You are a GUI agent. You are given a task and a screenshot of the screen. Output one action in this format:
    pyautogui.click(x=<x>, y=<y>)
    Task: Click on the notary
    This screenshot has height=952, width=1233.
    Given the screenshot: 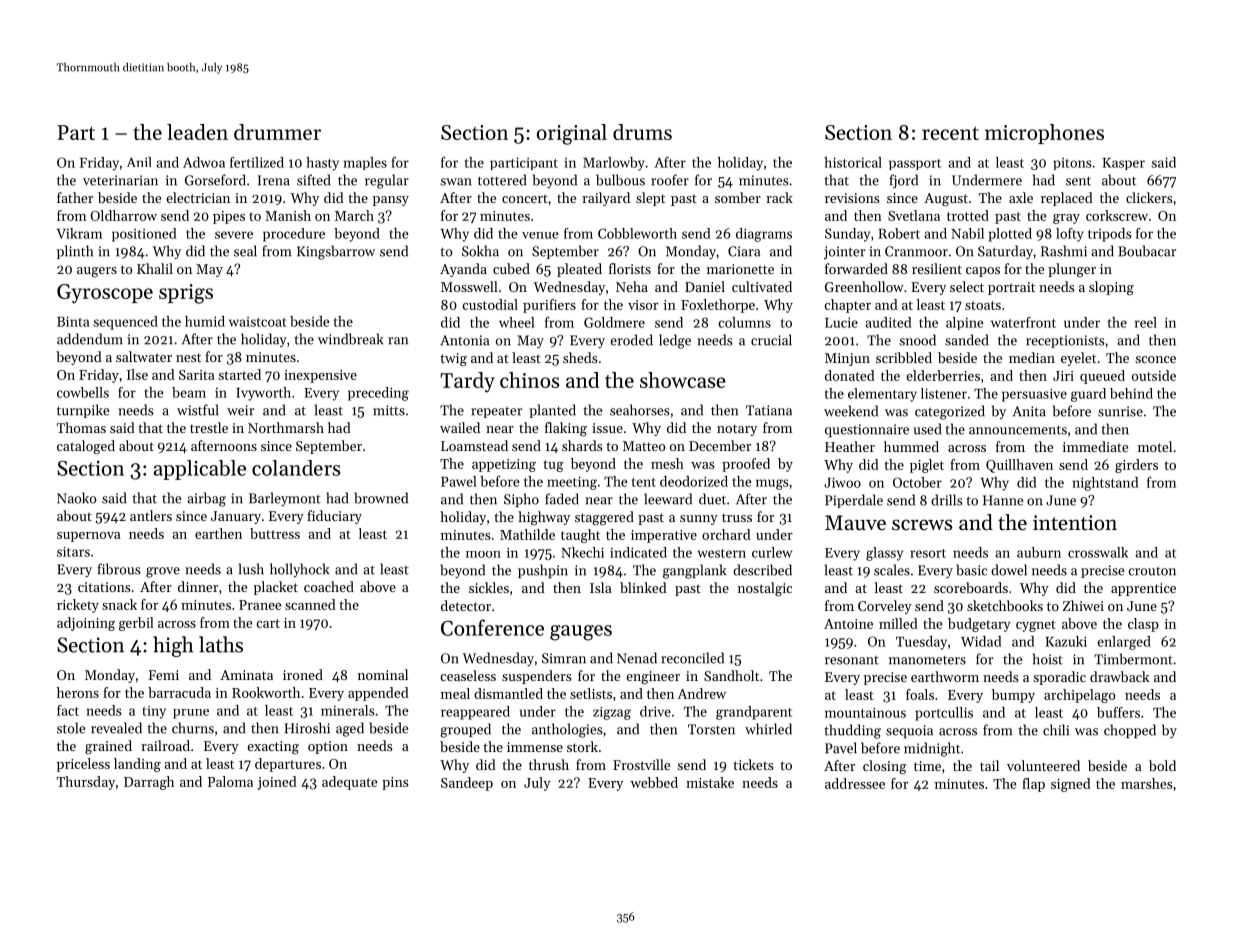 What is the action you would take?
    pyautogui.click(x=737, y=430)
